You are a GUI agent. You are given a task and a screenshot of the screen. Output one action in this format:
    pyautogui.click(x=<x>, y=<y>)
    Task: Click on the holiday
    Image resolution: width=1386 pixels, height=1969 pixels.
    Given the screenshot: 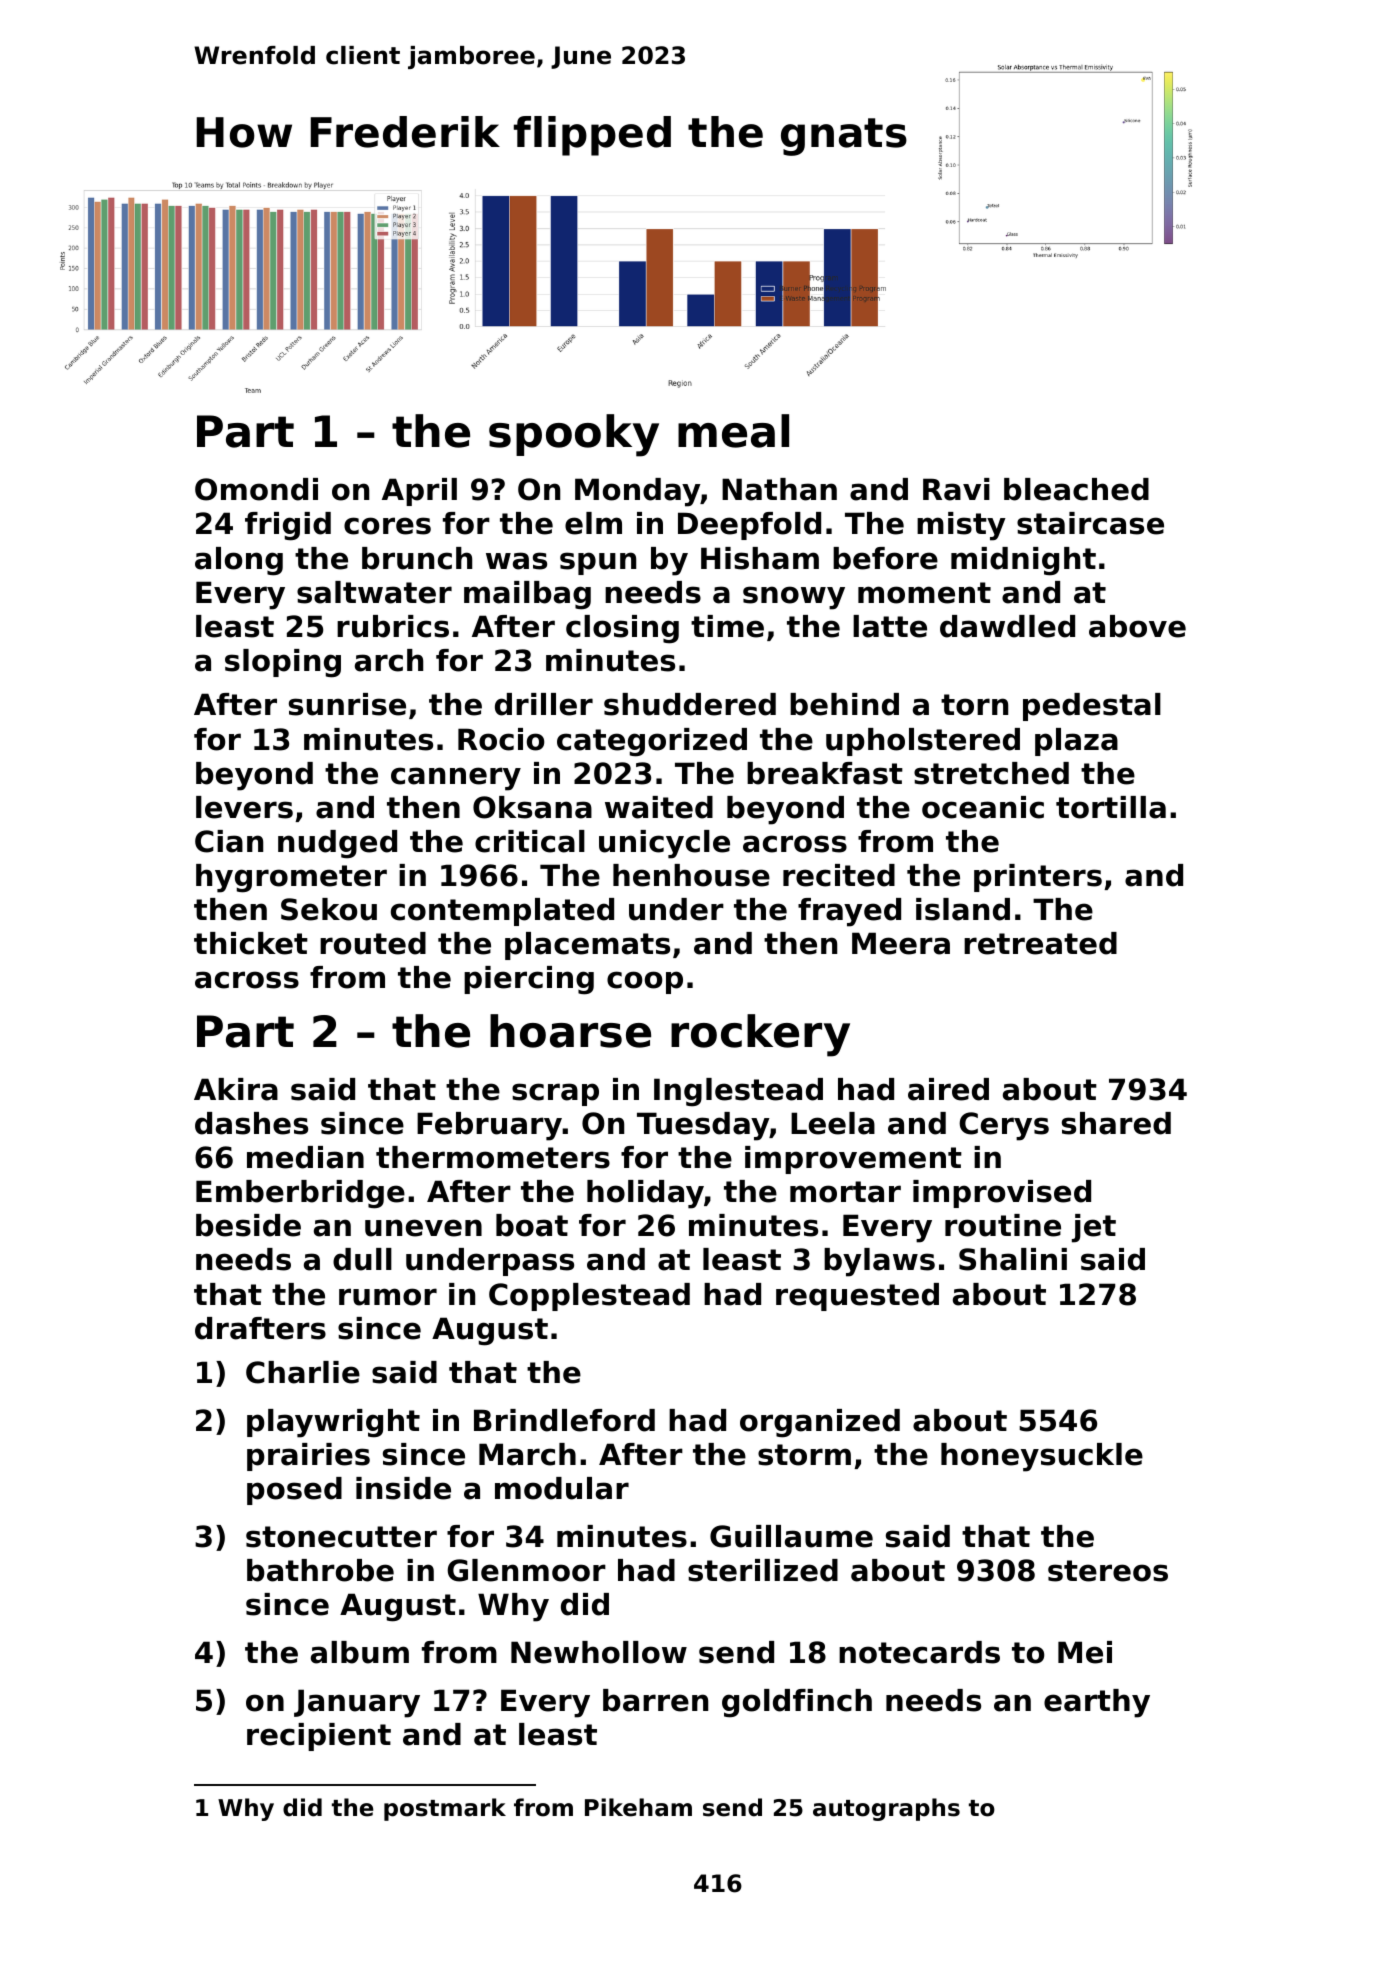 What is the action you would take?
    pyautogui.click(x=645, y=1194)
